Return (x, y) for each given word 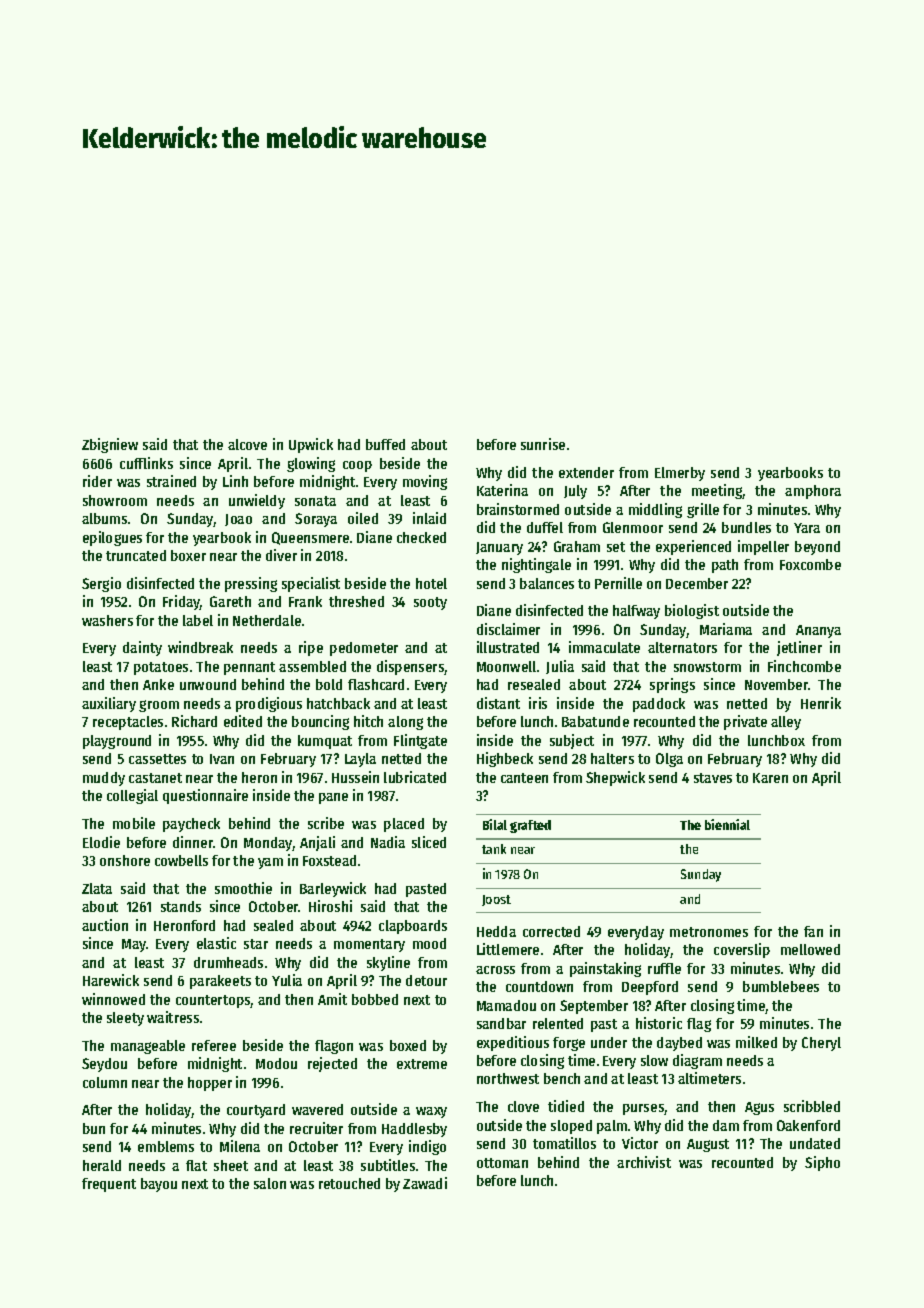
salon (270, 1183)
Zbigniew (110, 445)
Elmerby (680, 474)
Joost (496, 900)
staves (713, 778)
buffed (385, 444)
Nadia (388, 842)
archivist (644, 1162)
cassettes (157, 759)
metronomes (709, 932)
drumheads (228, 962)
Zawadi (425, 1183)
